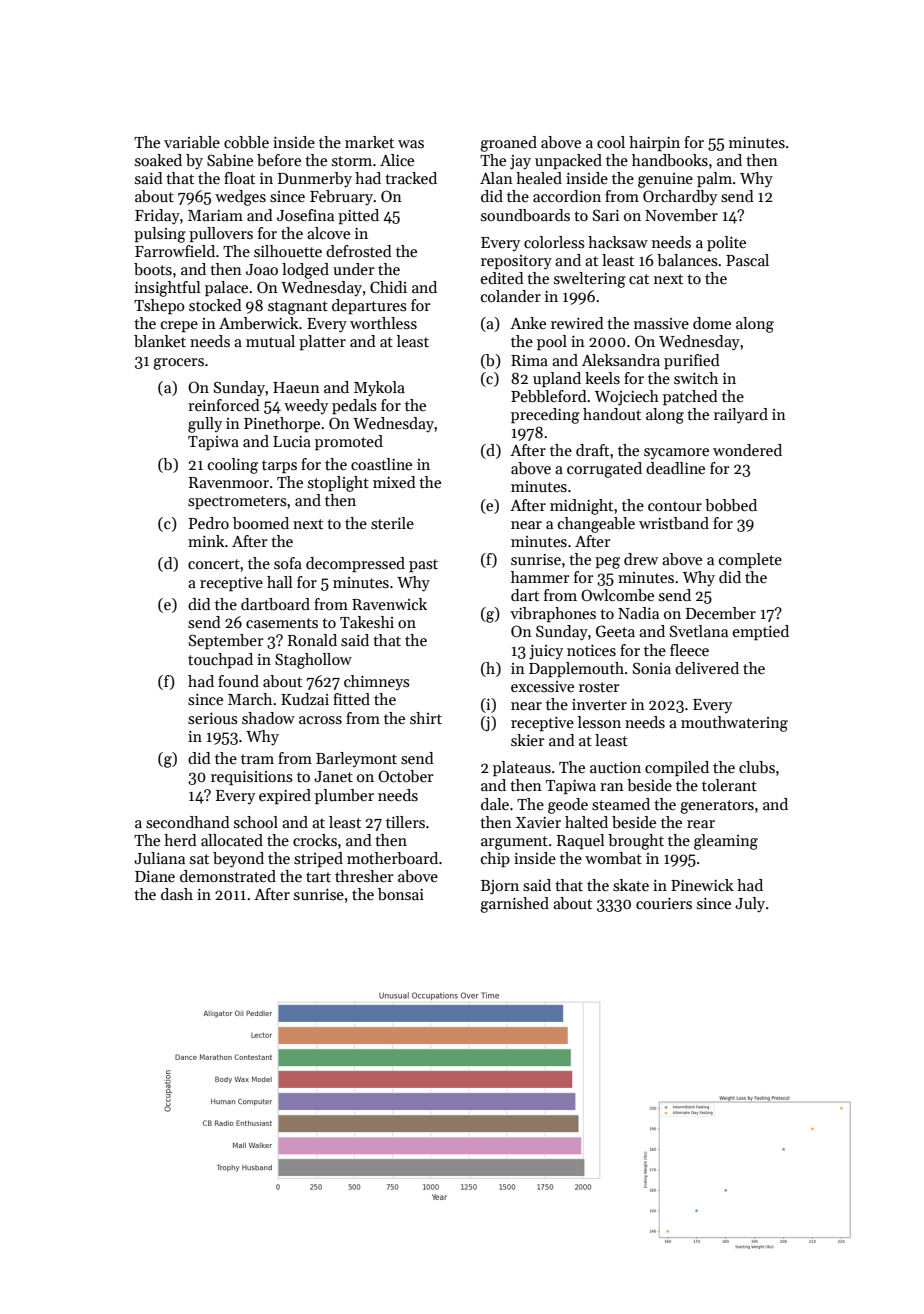 The width and height of the screenshot is (924, 1314). I want to click on delivered, so click(707, 668).
